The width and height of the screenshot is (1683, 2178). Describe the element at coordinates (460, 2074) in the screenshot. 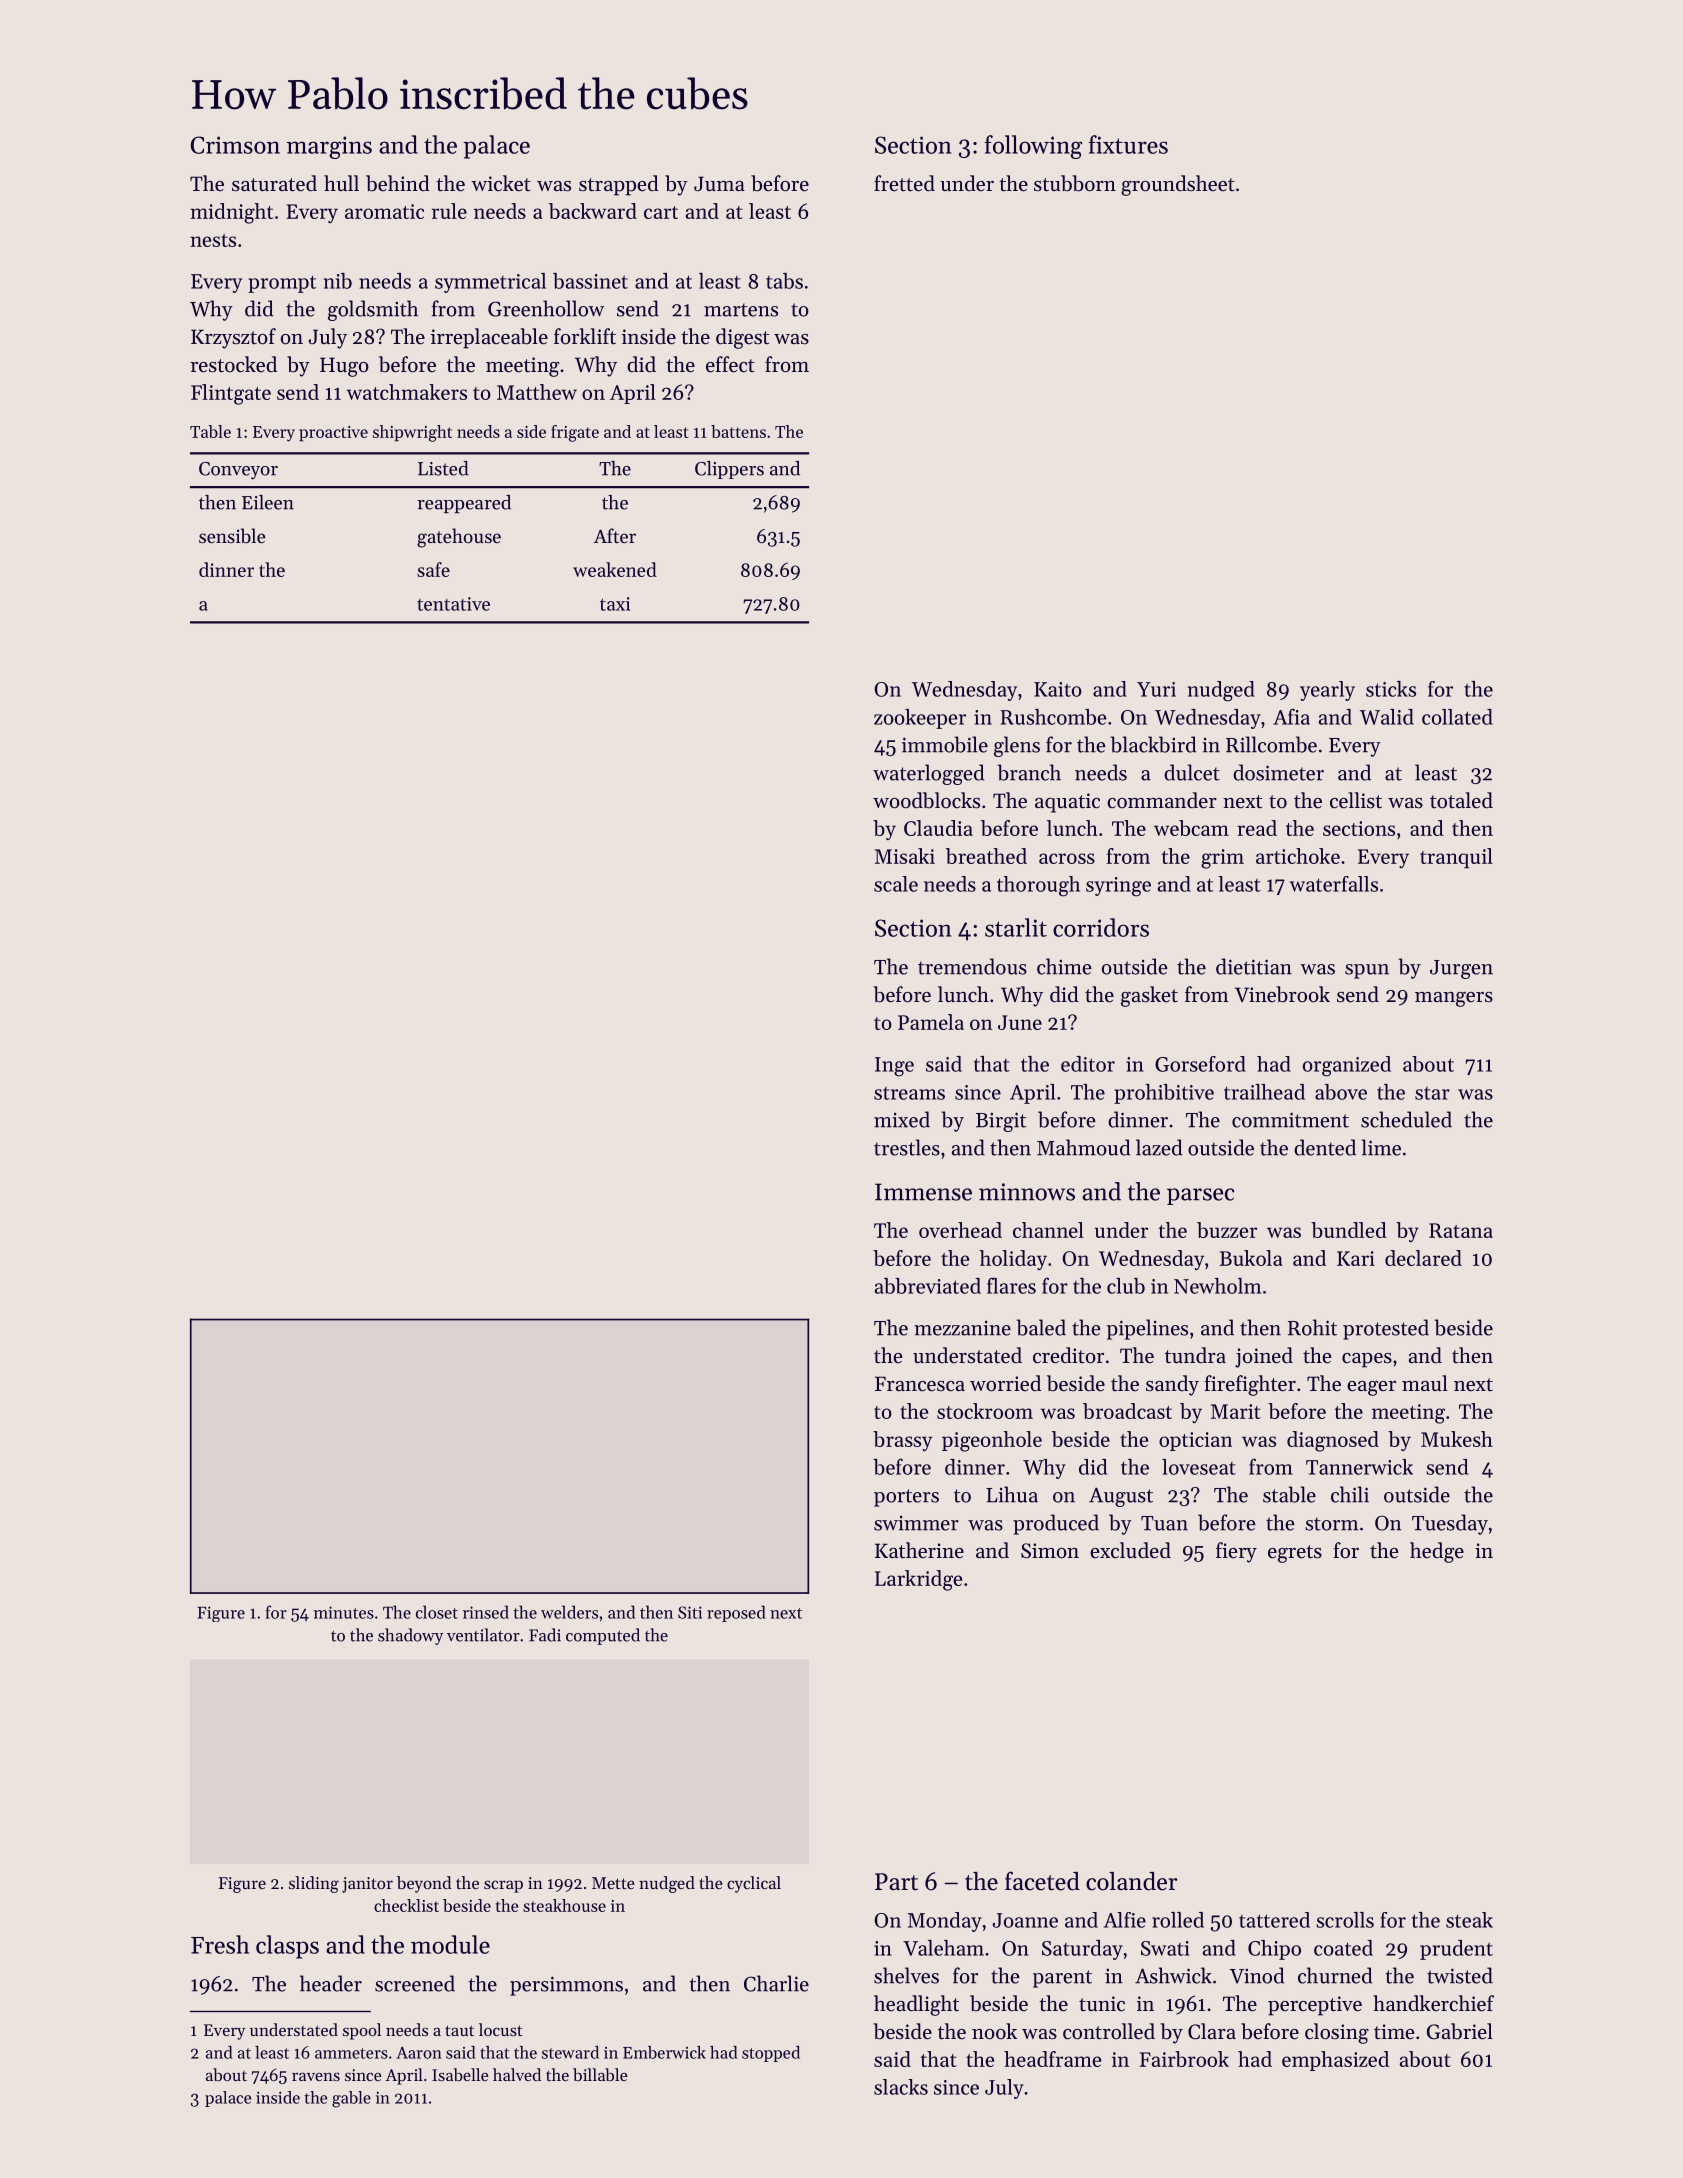

I see `Isabelle` at that location.
